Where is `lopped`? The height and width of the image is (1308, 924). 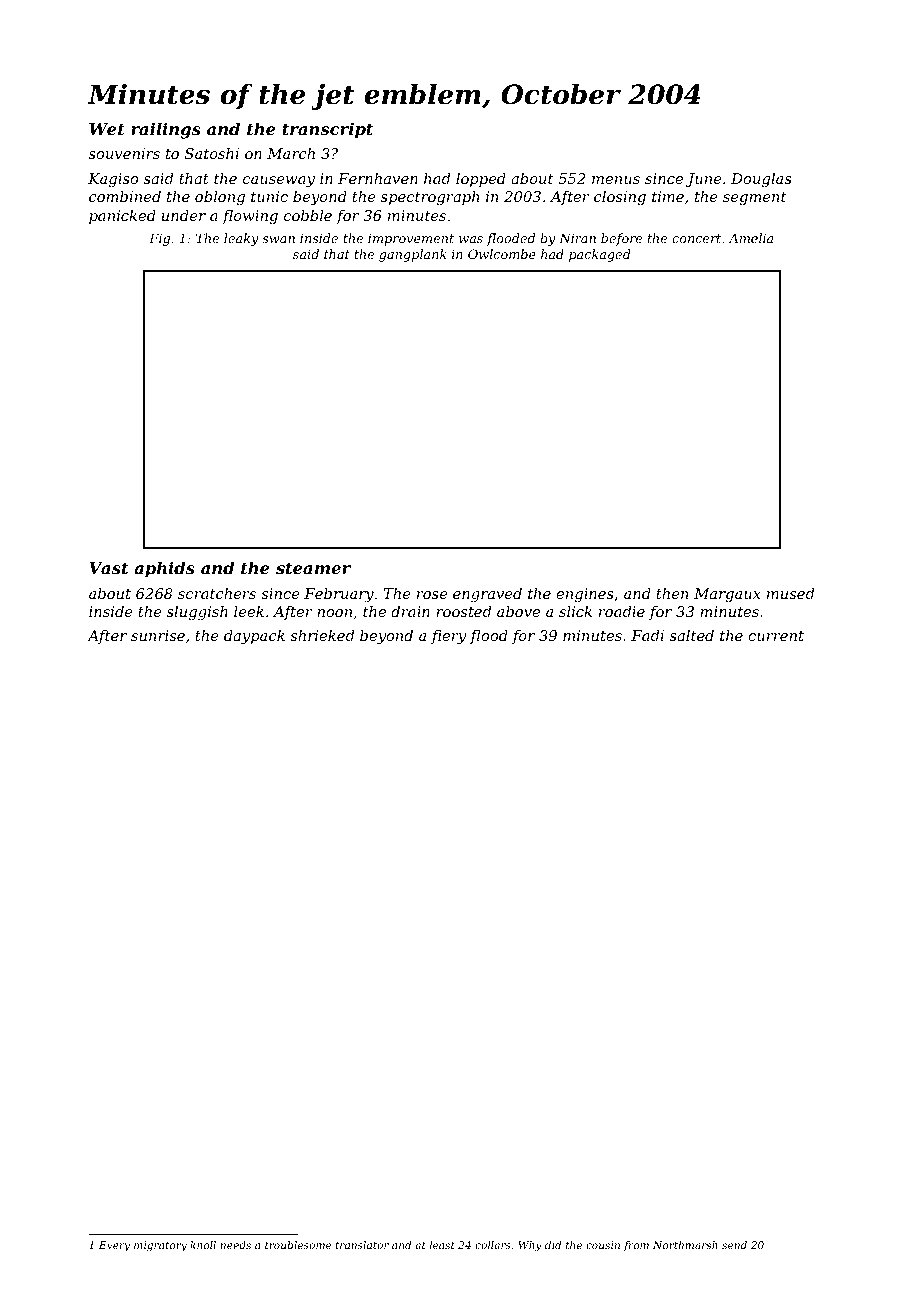
lopped is located at coordinates (481, 180).
